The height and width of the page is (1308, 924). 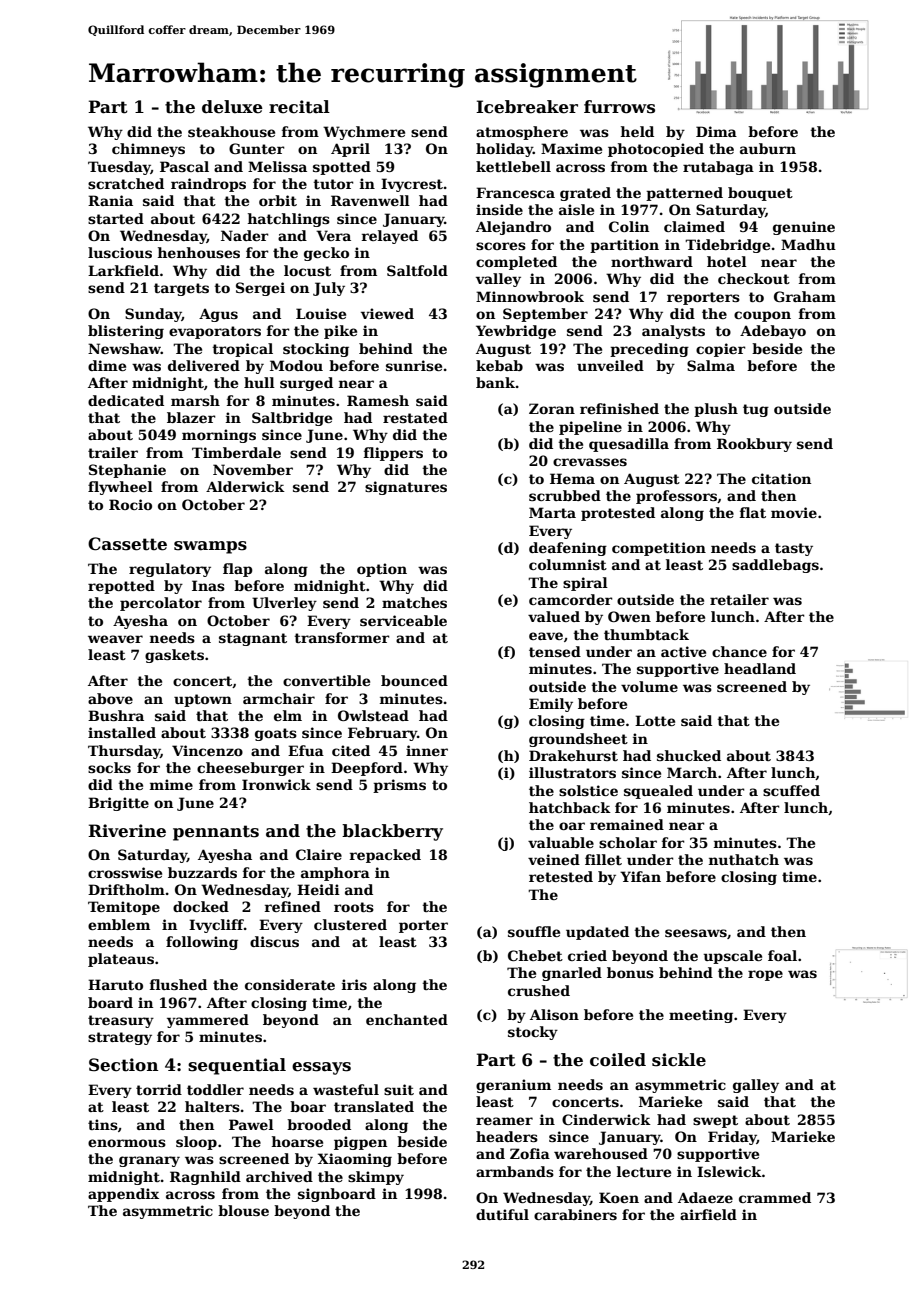 What do you see at coordinates (243, 1210) in the page?
I see `blouse` at bounding box center [243, 1210].
